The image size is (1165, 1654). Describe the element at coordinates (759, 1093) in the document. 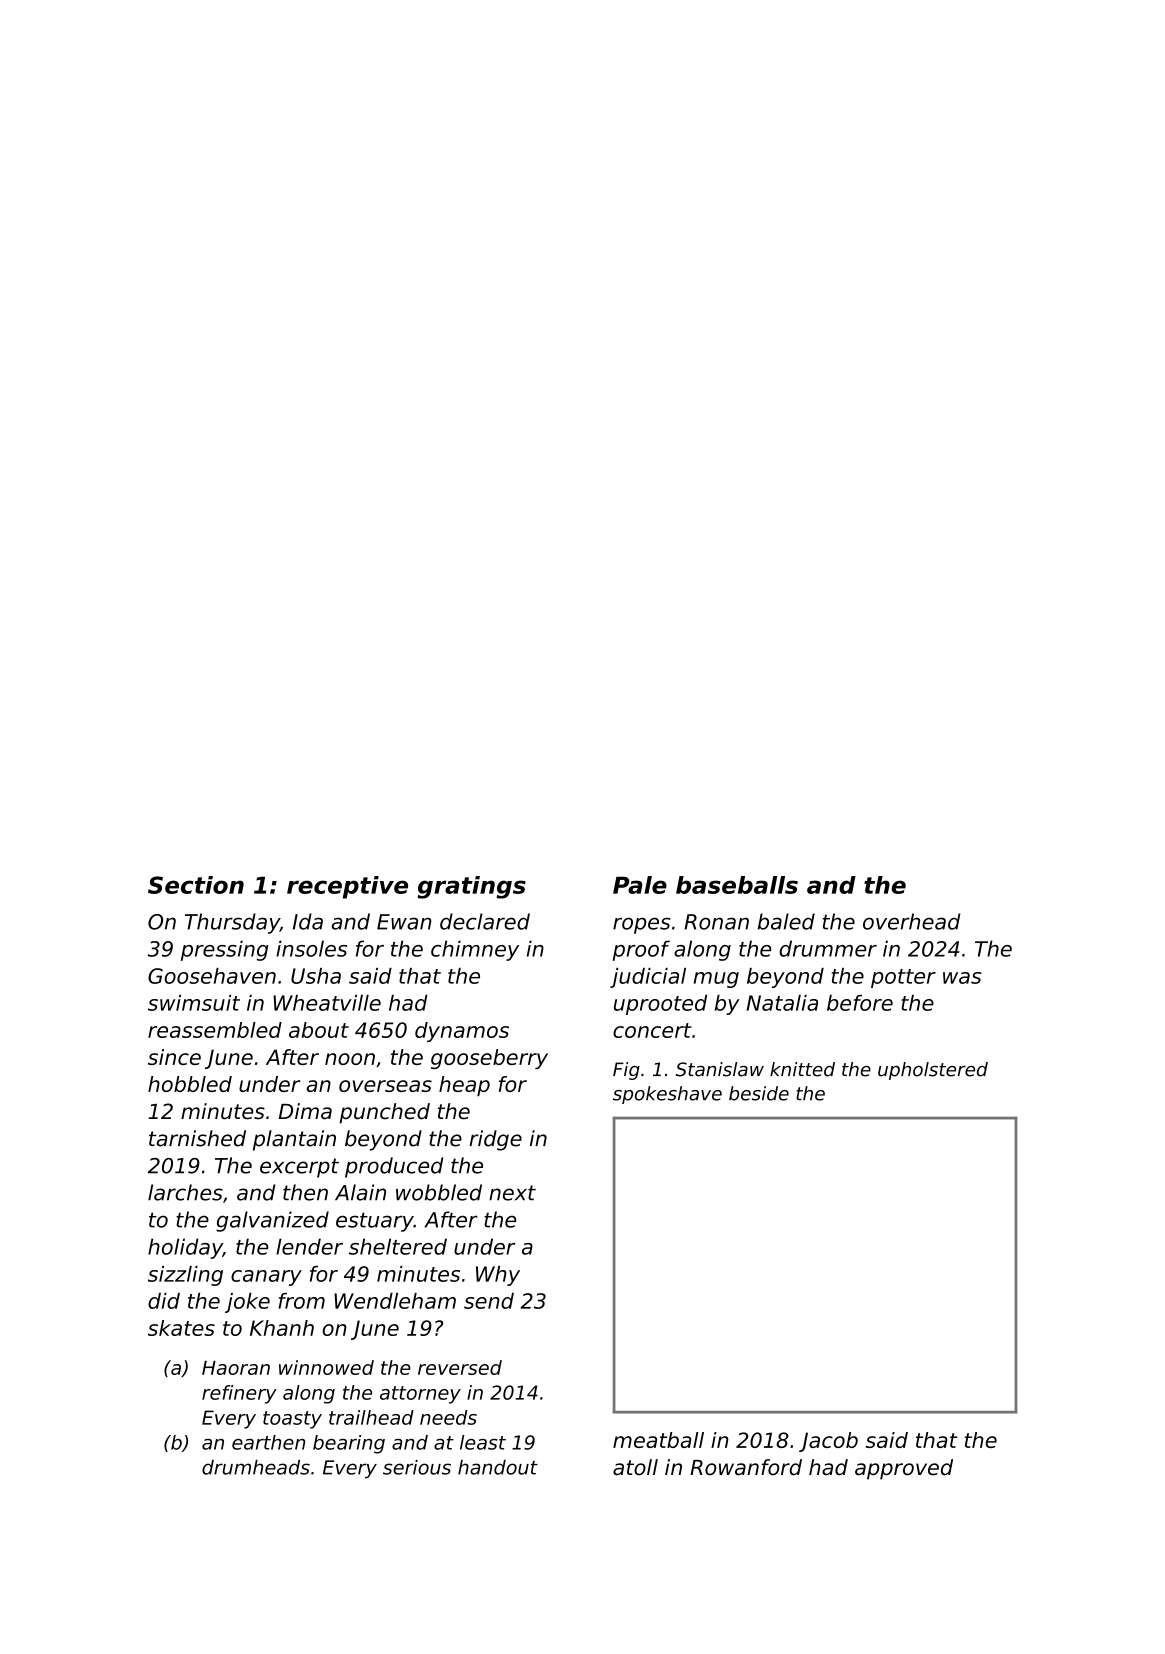

I see `beside` at that location.
